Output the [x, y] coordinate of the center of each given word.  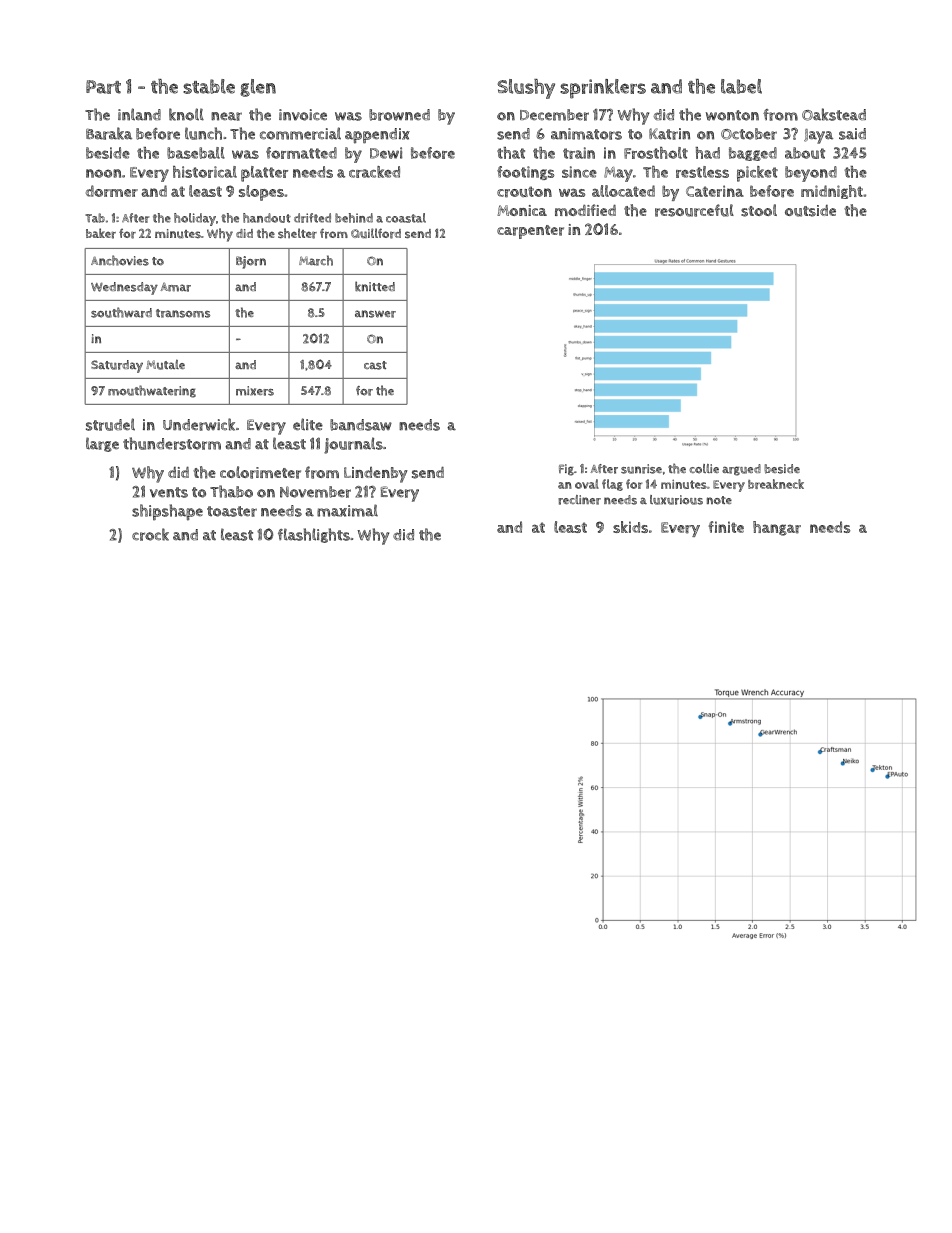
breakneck [776, 484]
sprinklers [603, 89]
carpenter [530, 232]
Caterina [715, 191]
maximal [347, 510]
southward [121, 312]
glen [258, 88]
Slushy [526, 89]
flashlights [314, 535]
